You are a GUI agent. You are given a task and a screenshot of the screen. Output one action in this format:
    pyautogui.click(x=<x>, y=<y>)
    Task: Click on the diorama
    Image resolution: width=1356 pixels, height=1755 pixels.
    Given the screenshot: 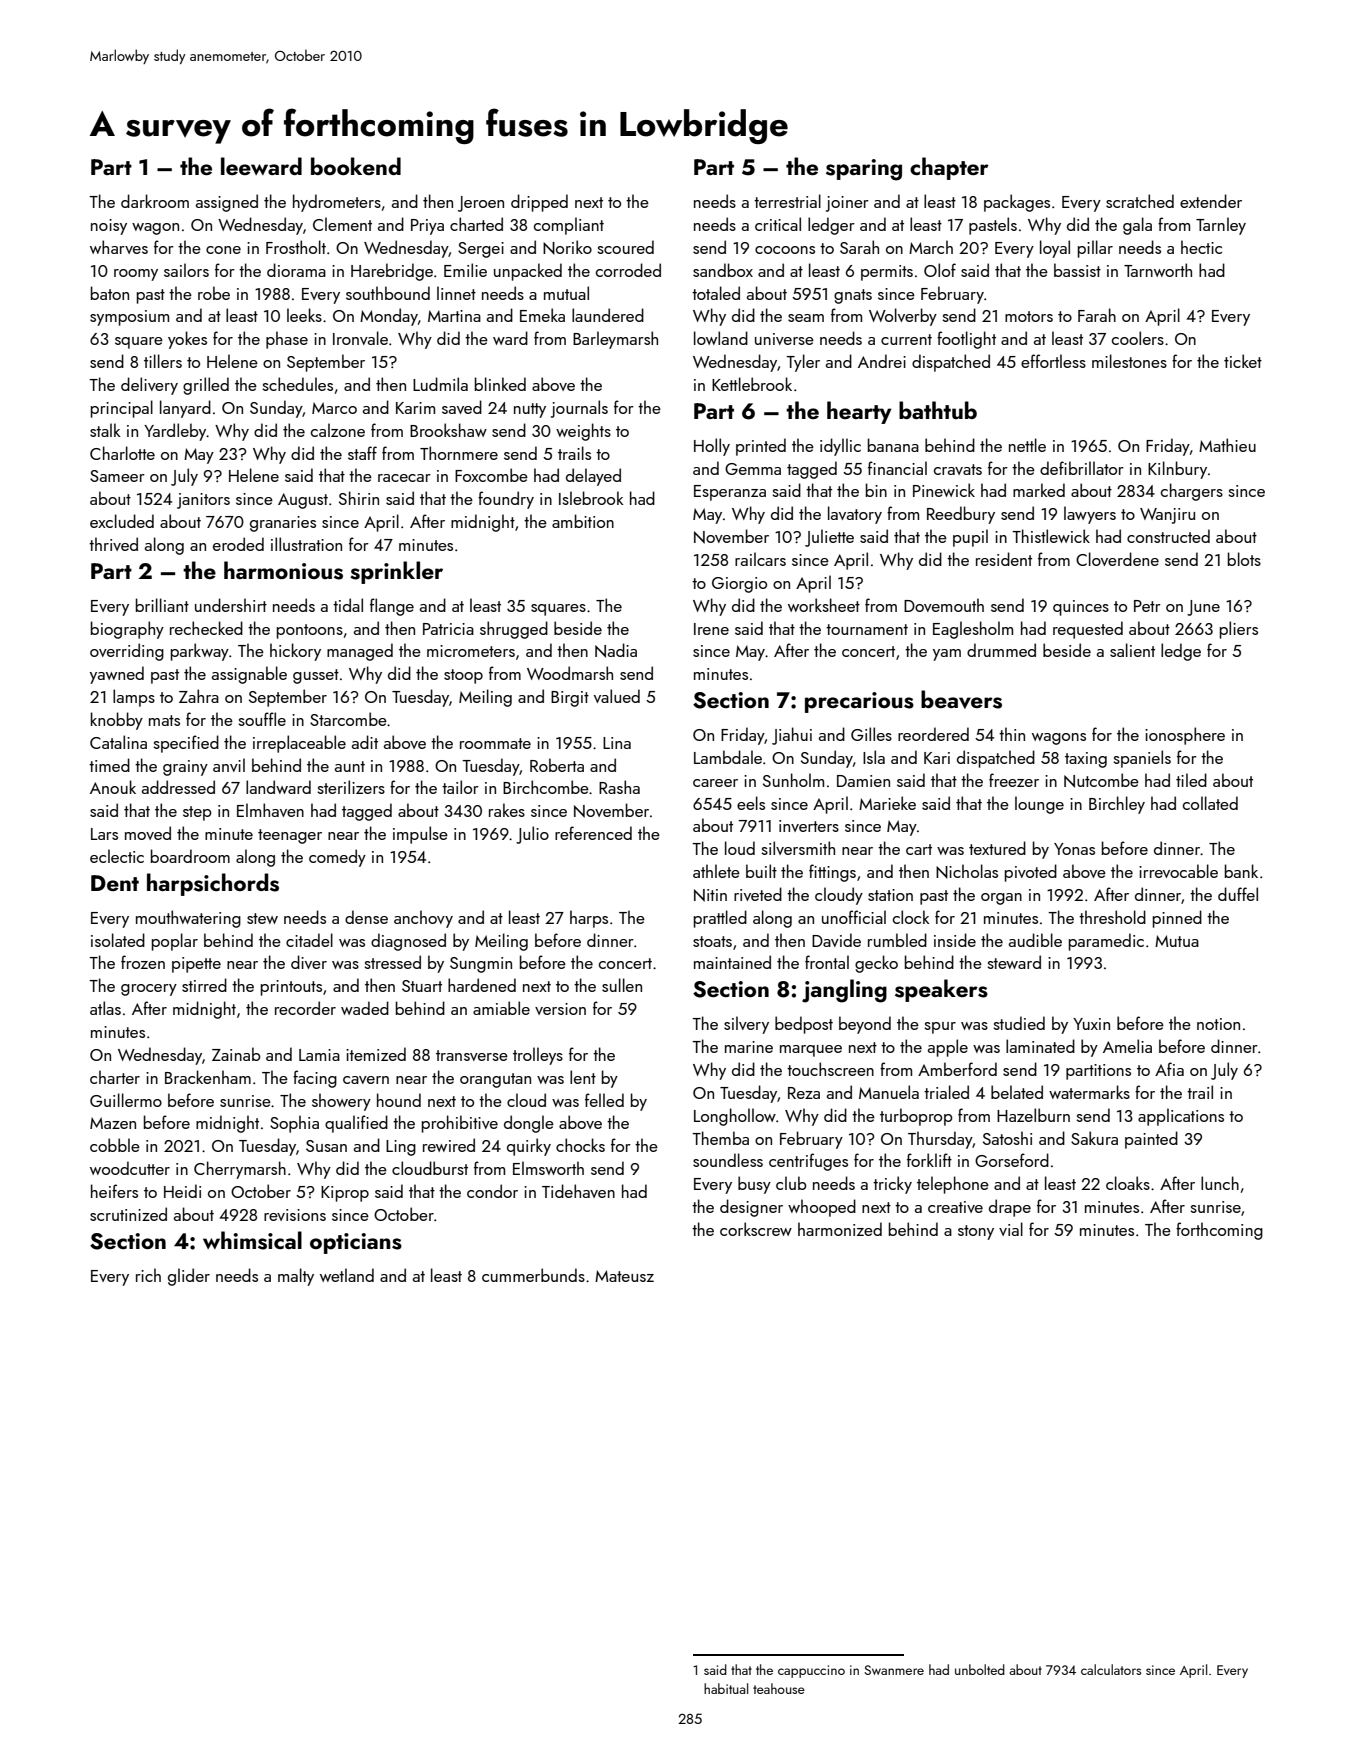 What is the action you would take?
    pyautogui.click(x=296, y=270)
